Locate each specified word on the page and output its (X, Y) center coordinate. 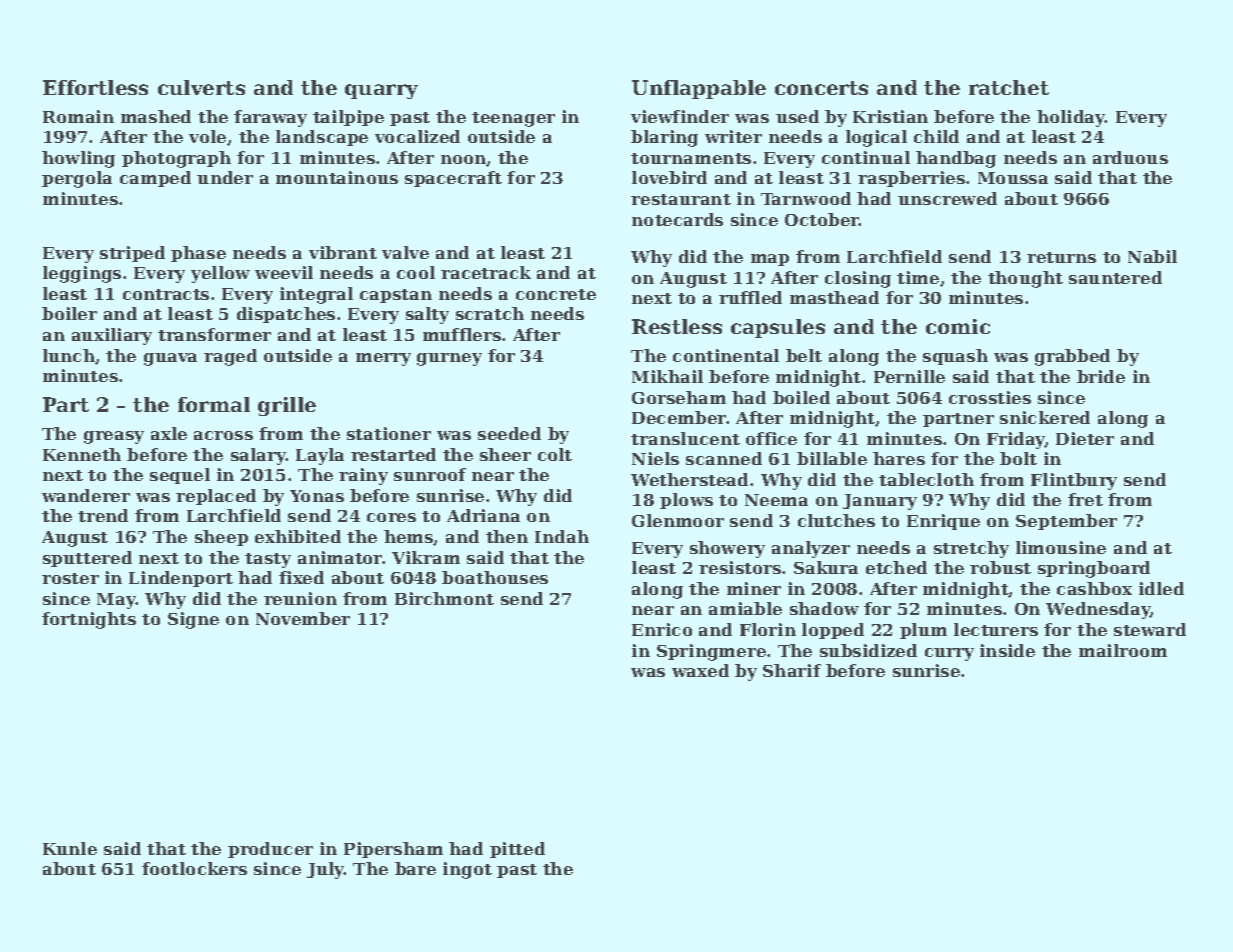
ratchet (1009, 87)
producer (270, 850)
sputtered (87, 559)
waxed (700, 670)
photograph (176, 159)
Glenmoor (678, 520)
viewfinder (680, 116)
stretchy (971, 549)
